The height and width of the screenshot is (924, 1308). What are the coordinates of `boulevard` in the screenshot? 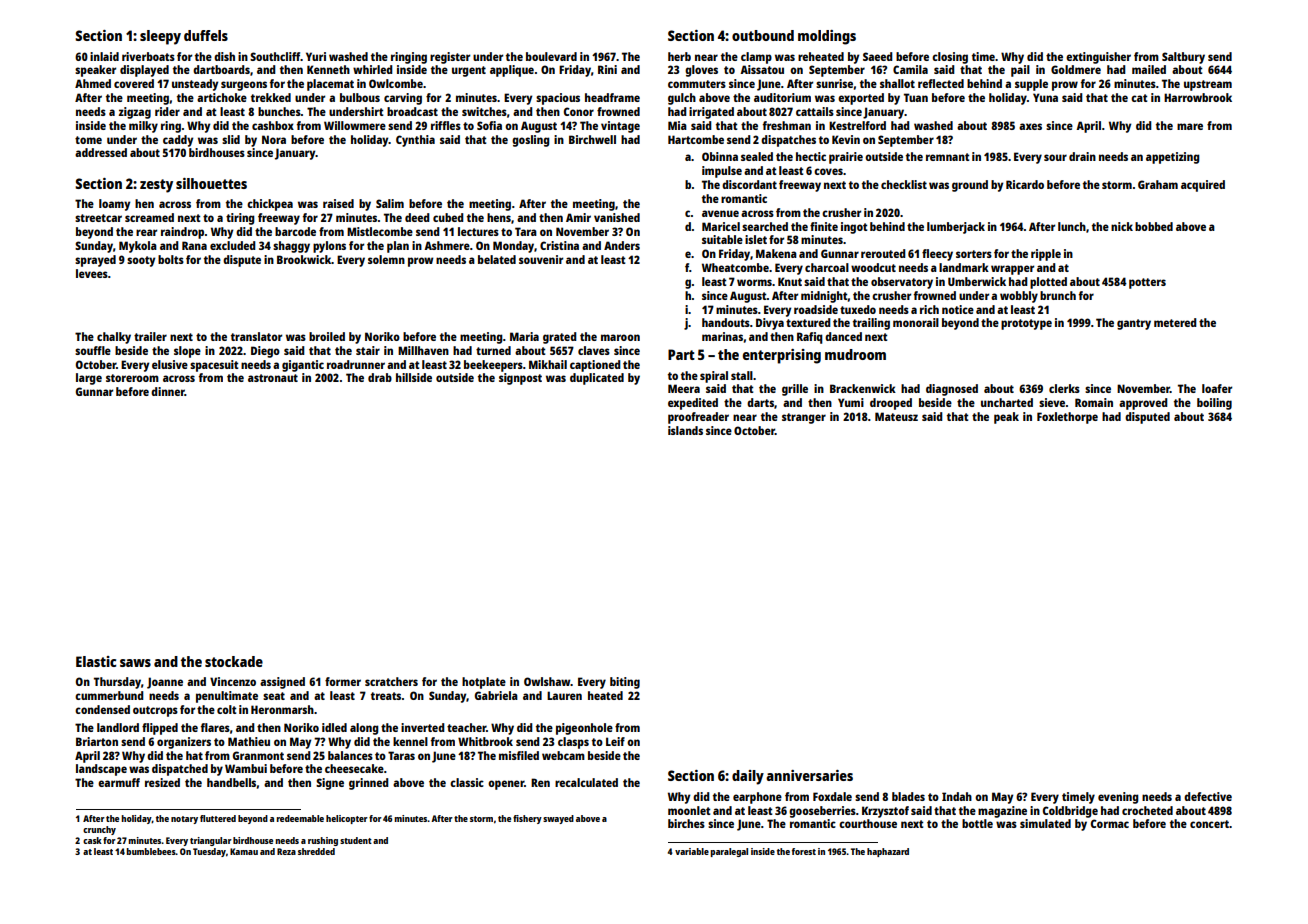 It's located at (551, 56).
